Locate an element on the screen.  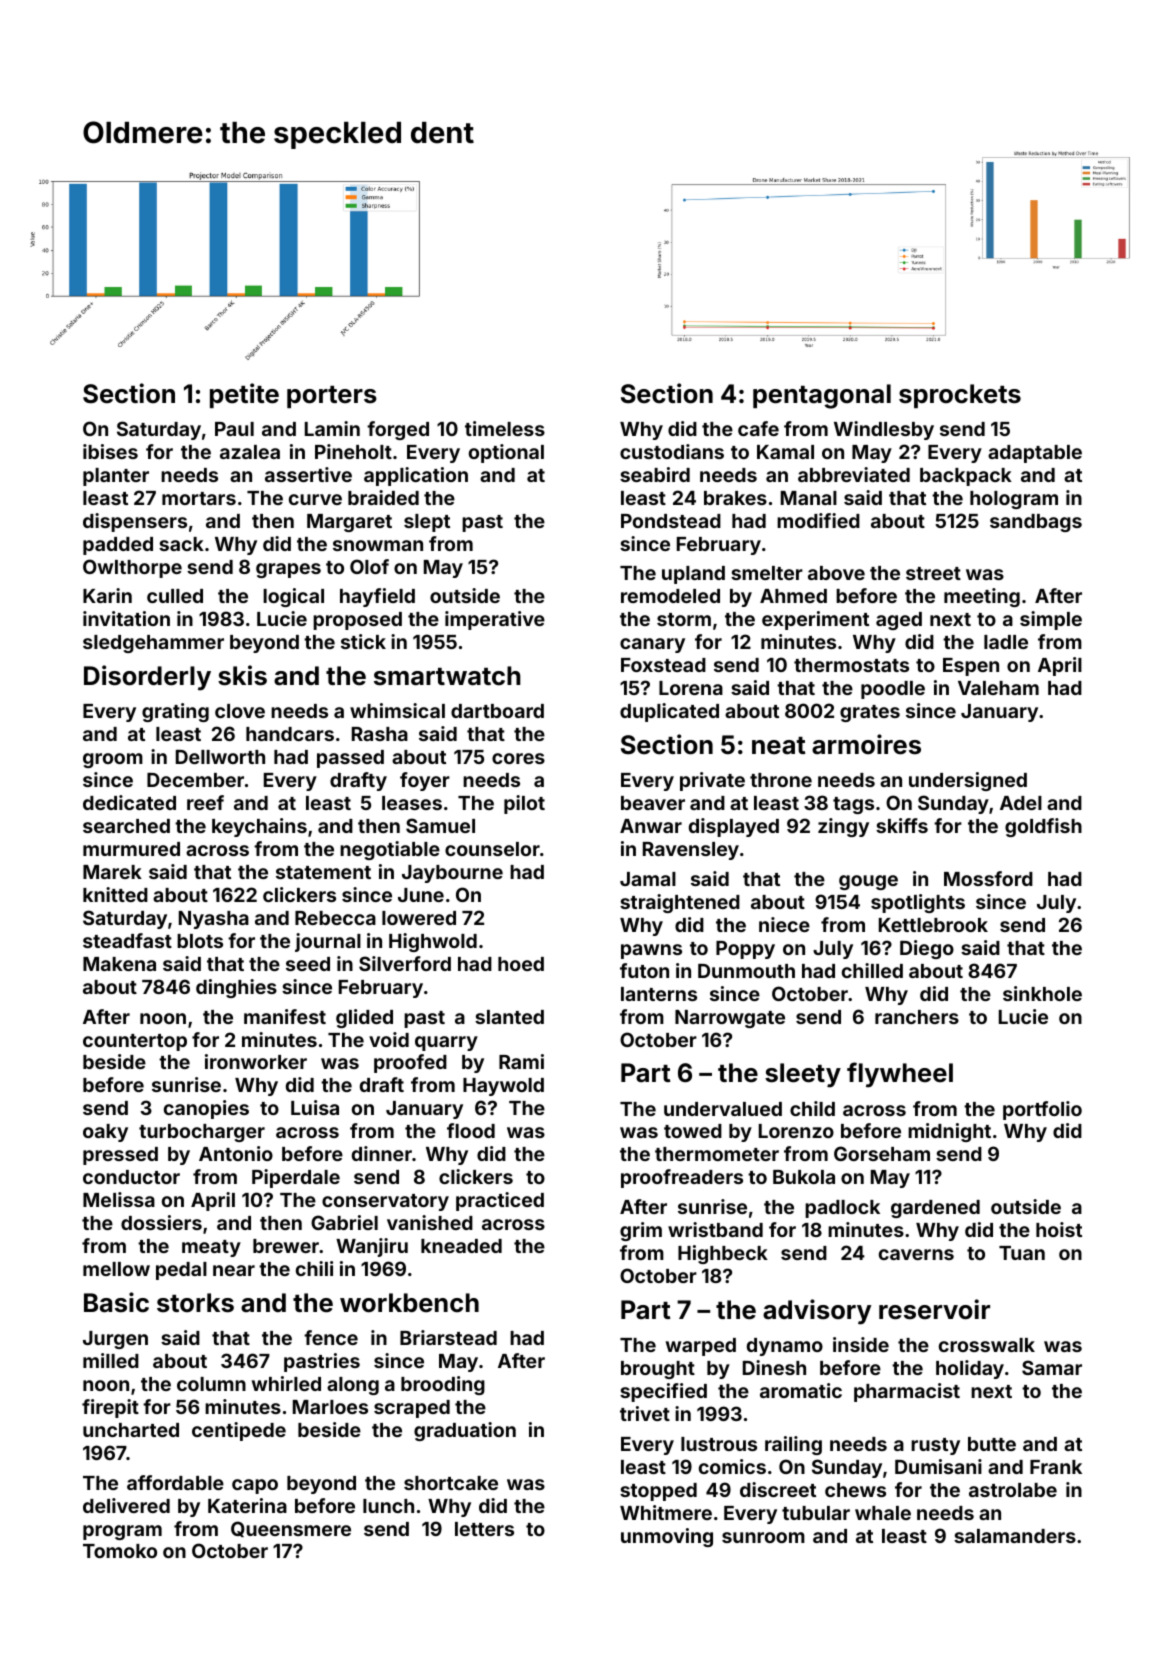
Dumisani is located at coordinates (938, 1466).
